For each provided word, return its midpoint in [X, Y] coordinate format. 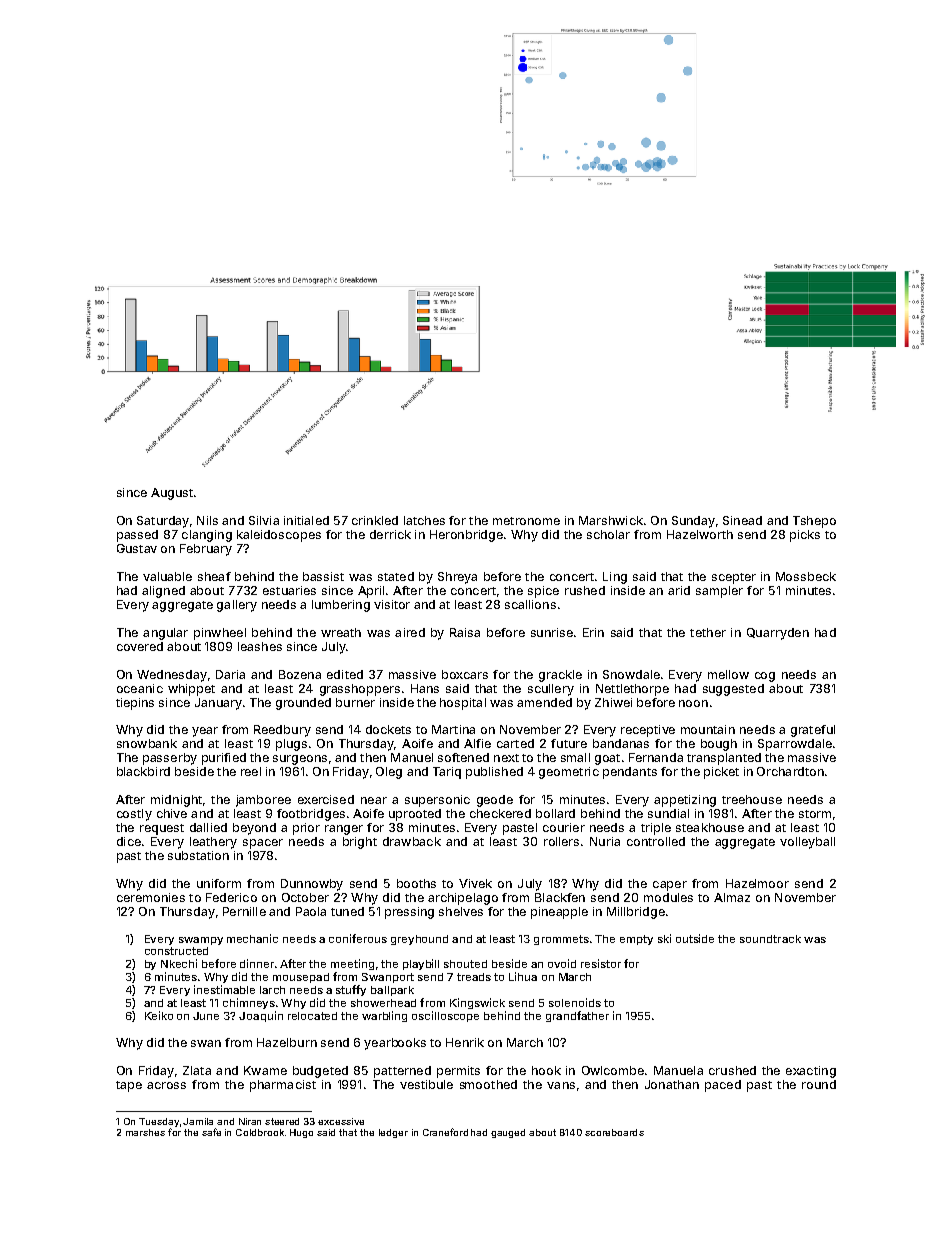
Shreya [457, 578]
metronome [526, 521]
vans [561, 1085]
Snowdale [631, 674]
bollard [555, 813]
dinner [257, 963]
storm [815, 814]
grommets [561, 940]
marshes [145, 1132]
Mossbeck [806, 576]
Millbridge [636, 913]
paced [723, 1086]
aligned [163, 592]
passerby [170, 759]
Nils [207, 520]
